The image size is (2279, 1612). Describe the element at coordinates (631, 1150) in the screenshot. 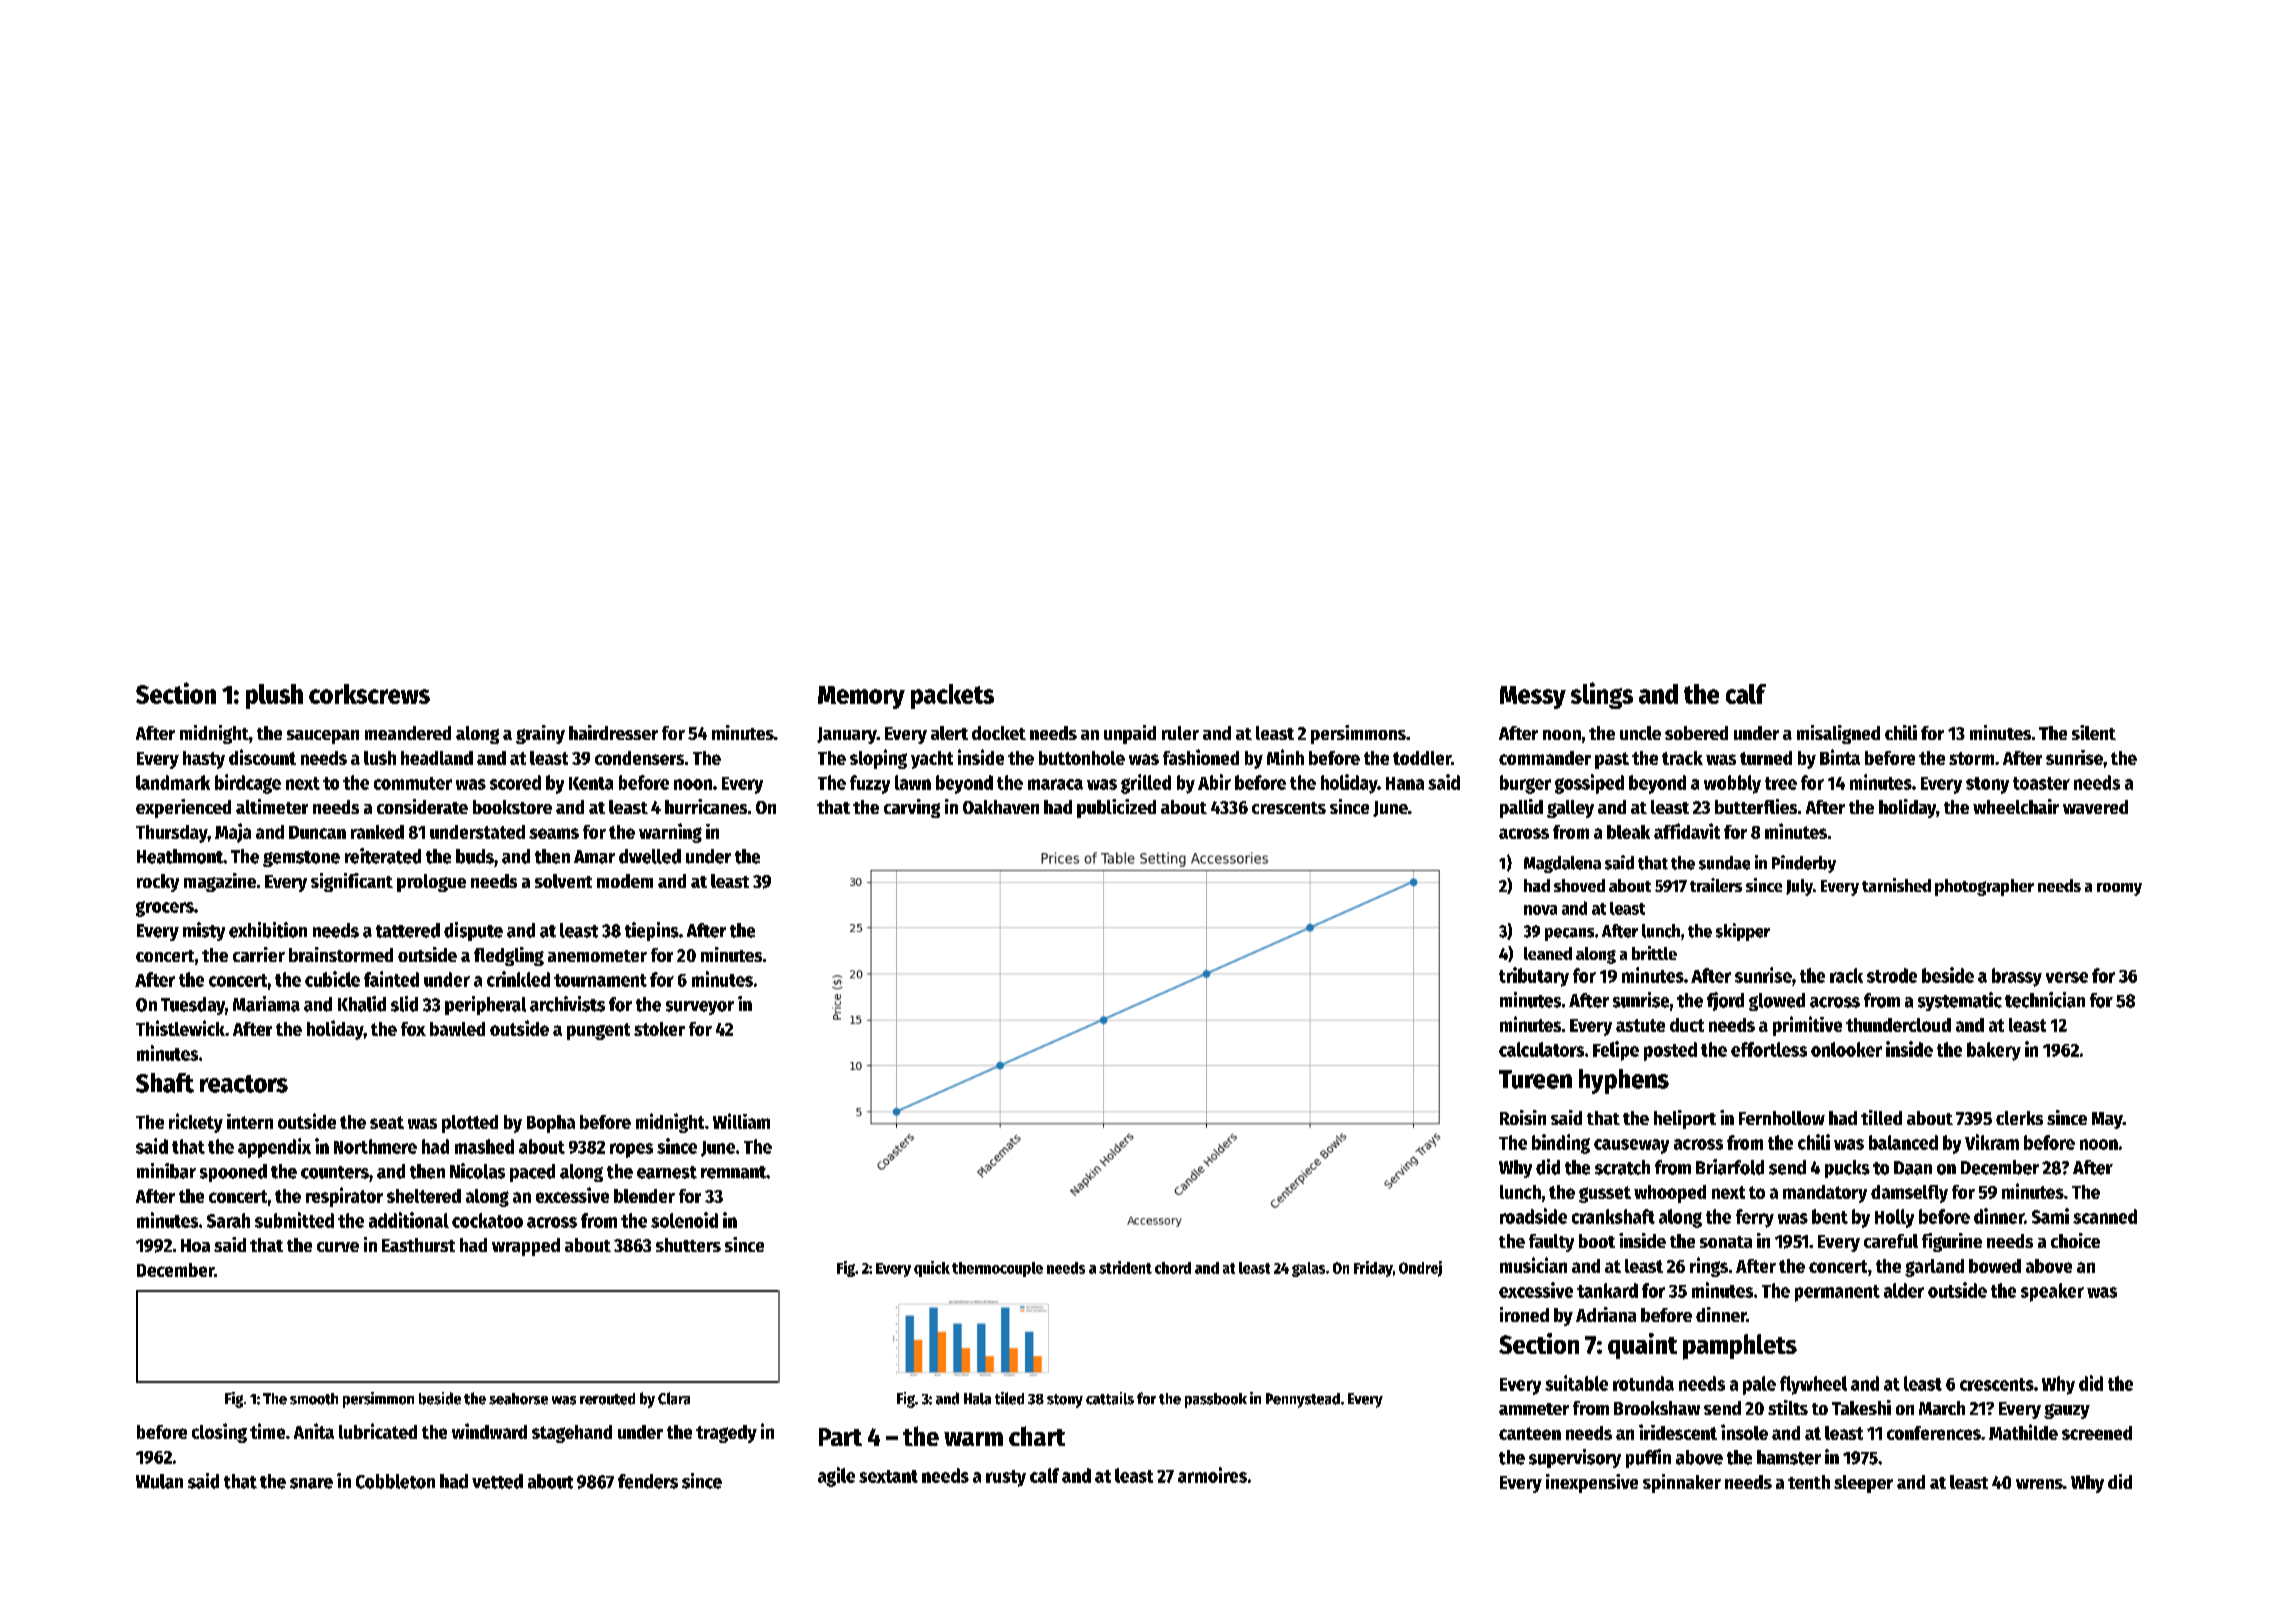

I see `ropes` at that location.
